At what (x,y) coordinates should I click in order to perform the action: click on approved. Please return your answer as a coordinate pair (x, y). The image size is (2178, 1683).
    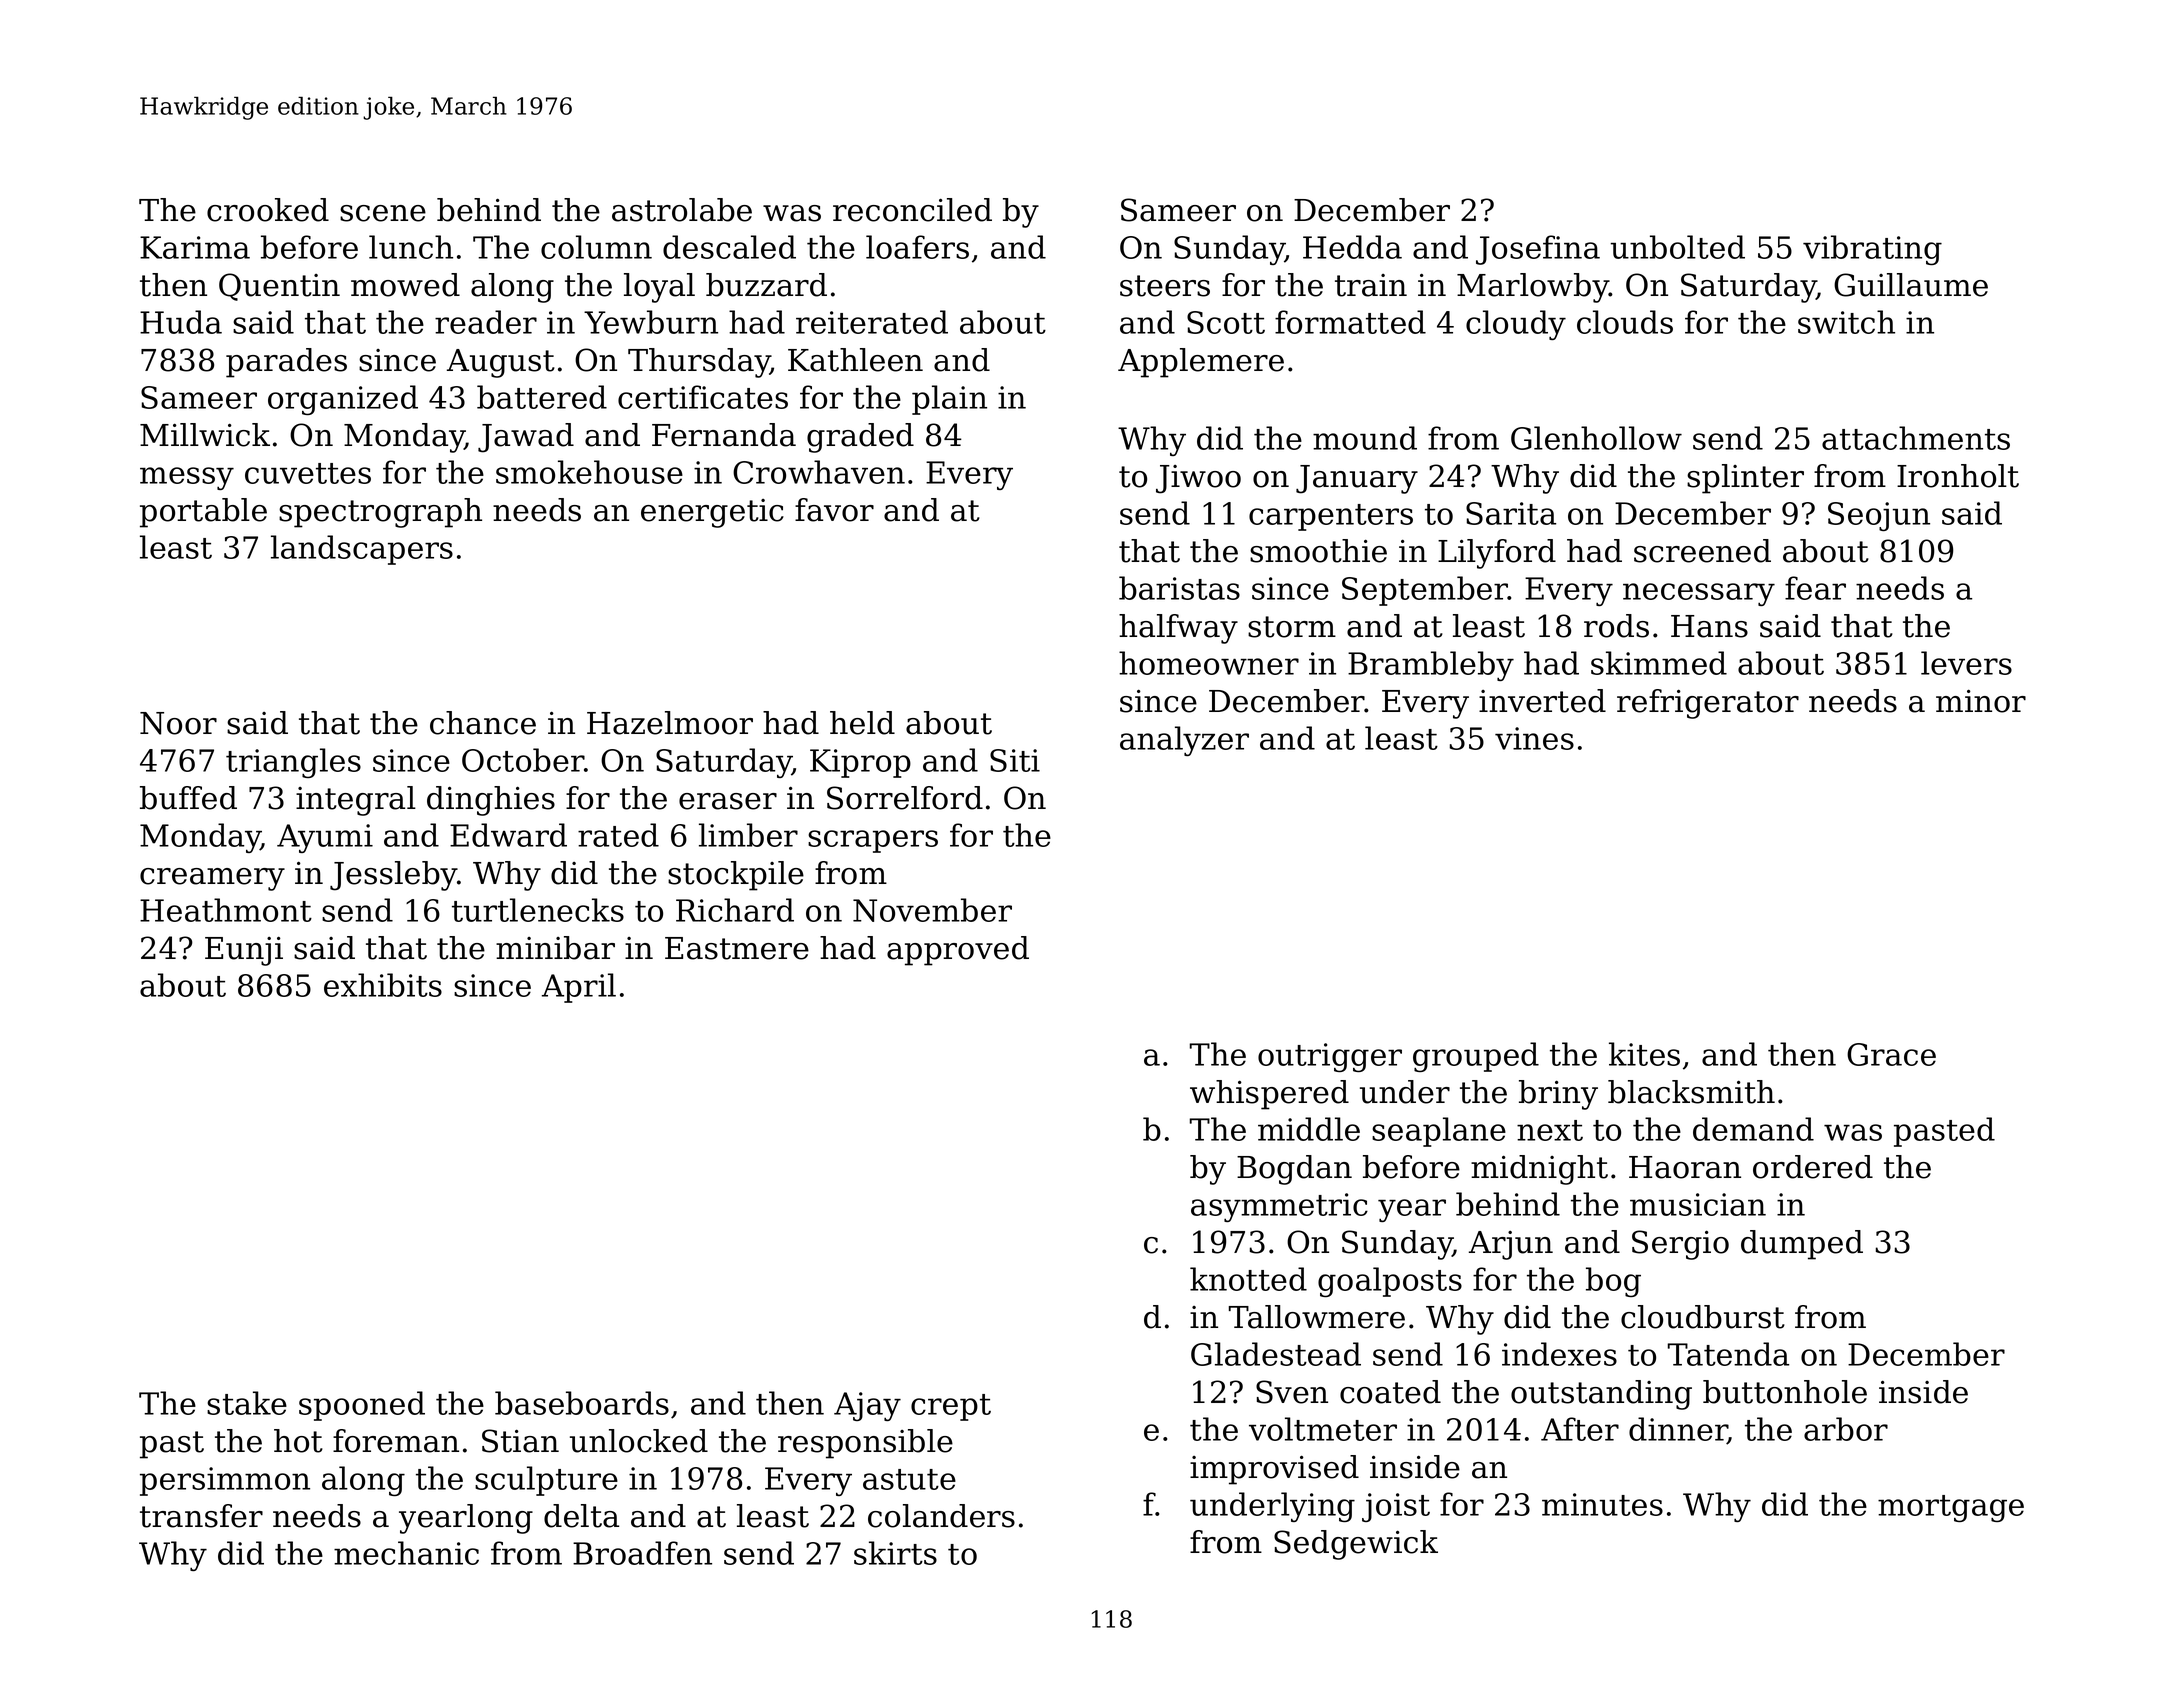
    Looking at the image, I should click on (958, 951).
